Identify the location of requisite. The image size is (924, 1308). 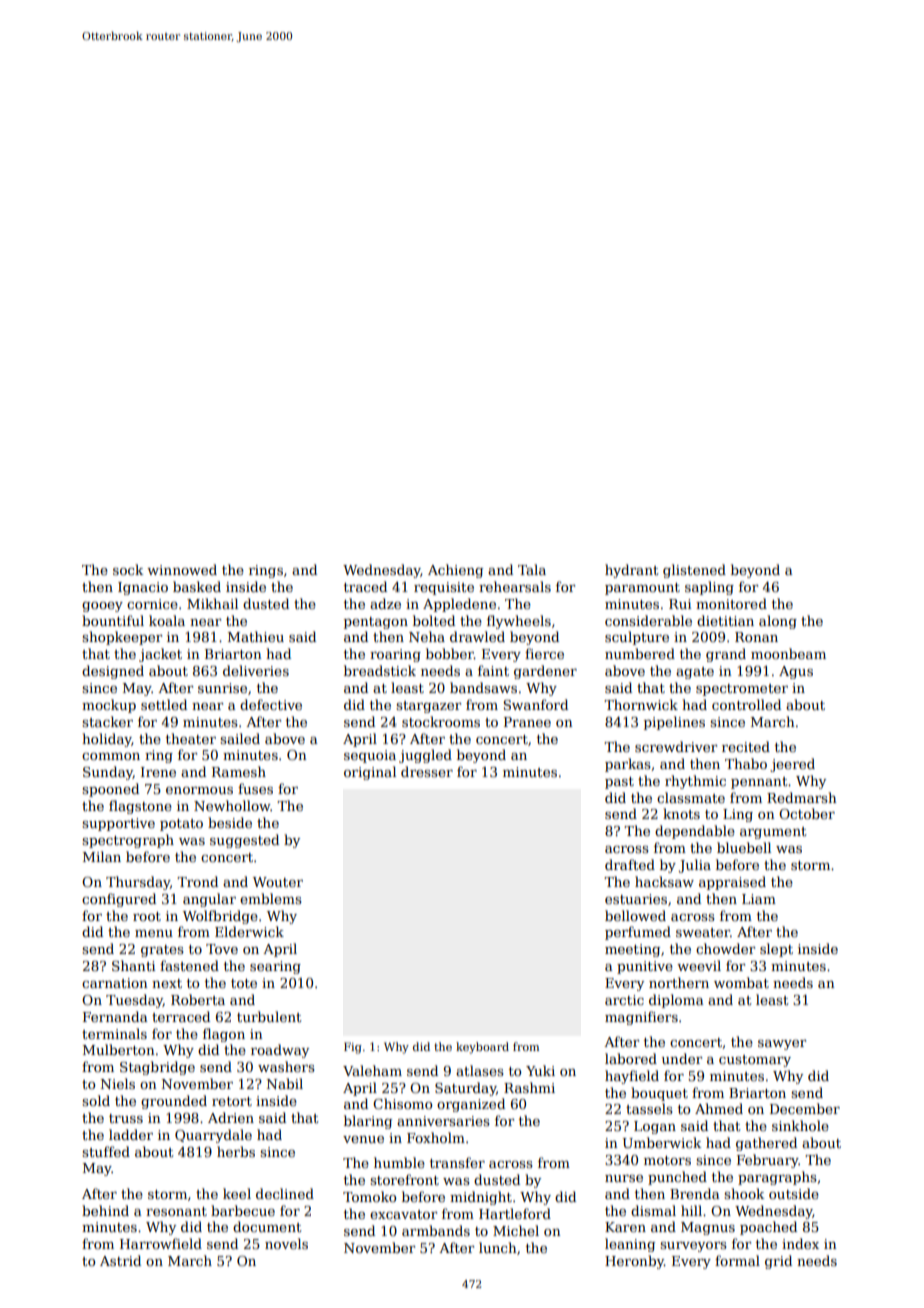
(444, 588).
